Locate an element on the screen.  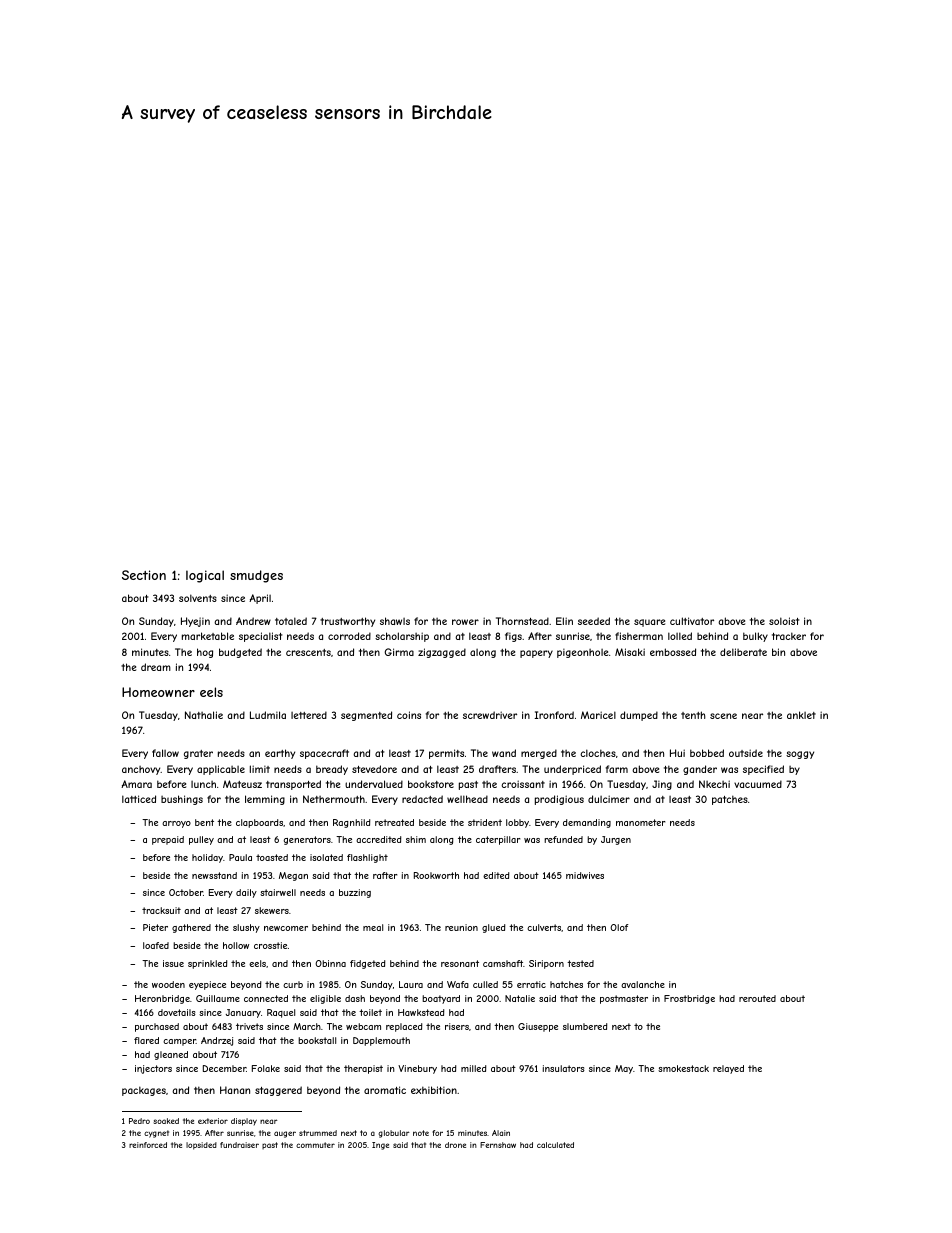
shawls is located at coordinates (395, 621).
